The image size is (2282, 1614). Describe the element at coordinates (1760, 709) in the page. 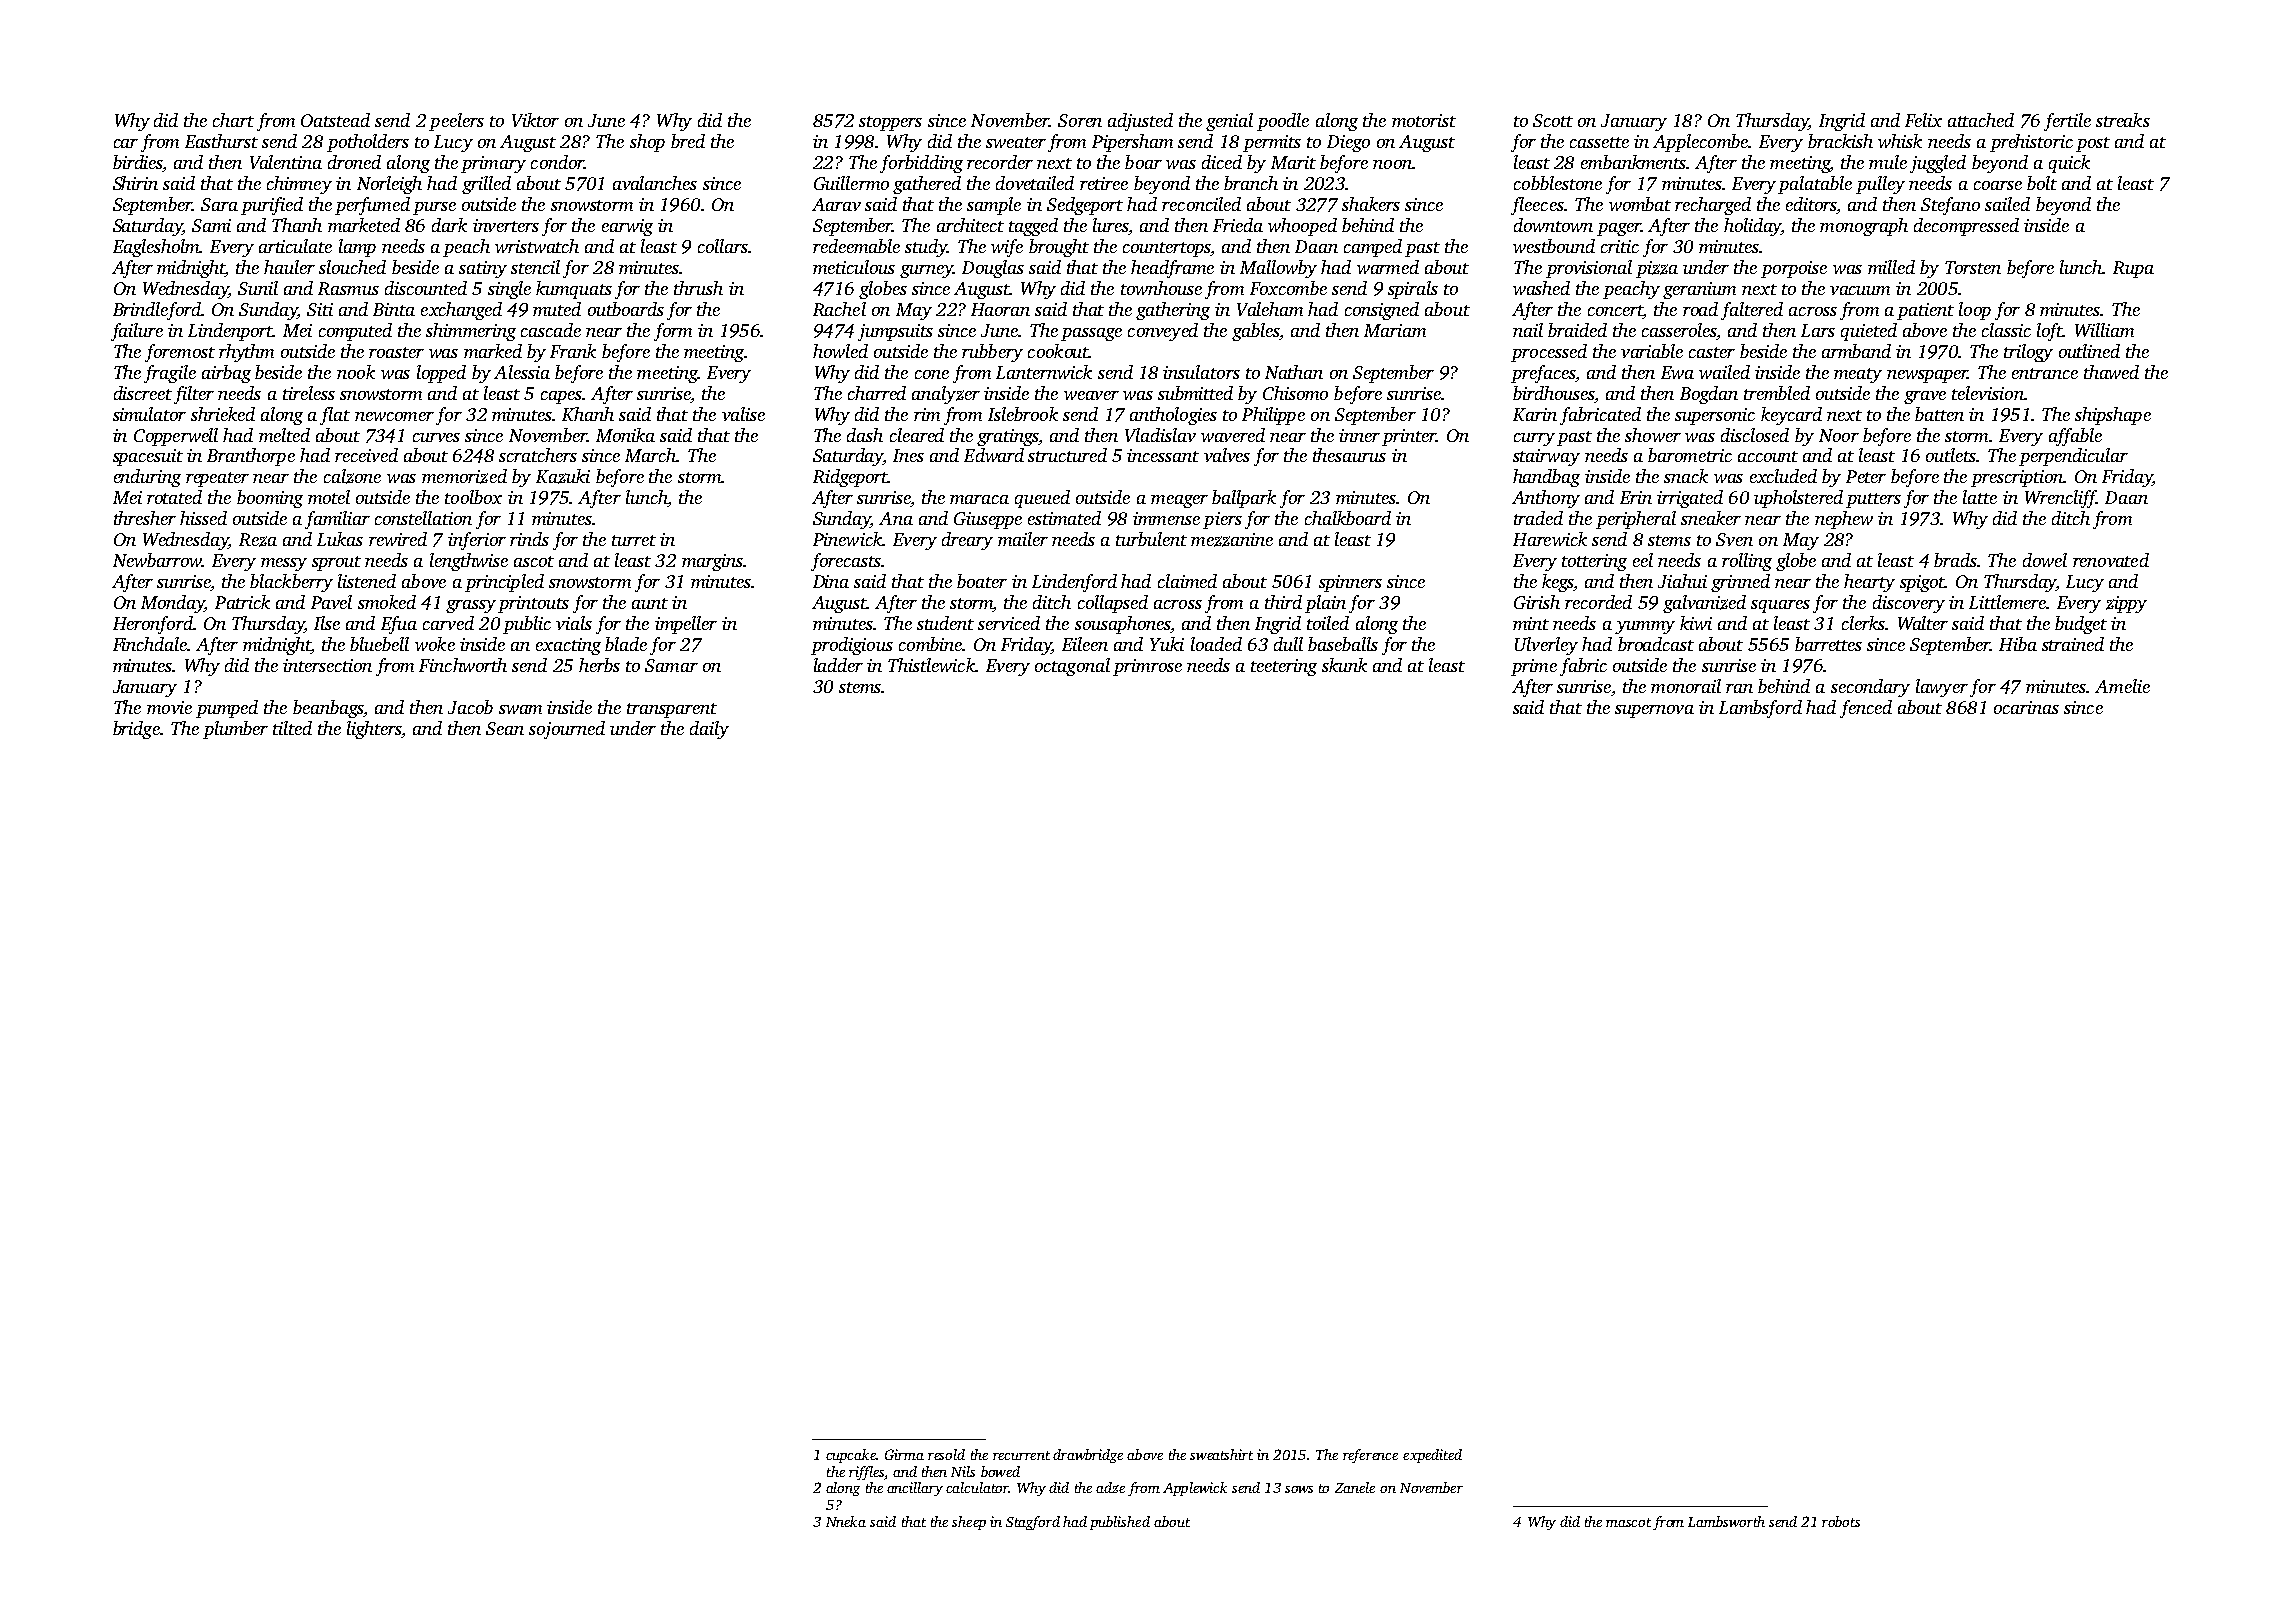

I see `Lambsford` at that location.
